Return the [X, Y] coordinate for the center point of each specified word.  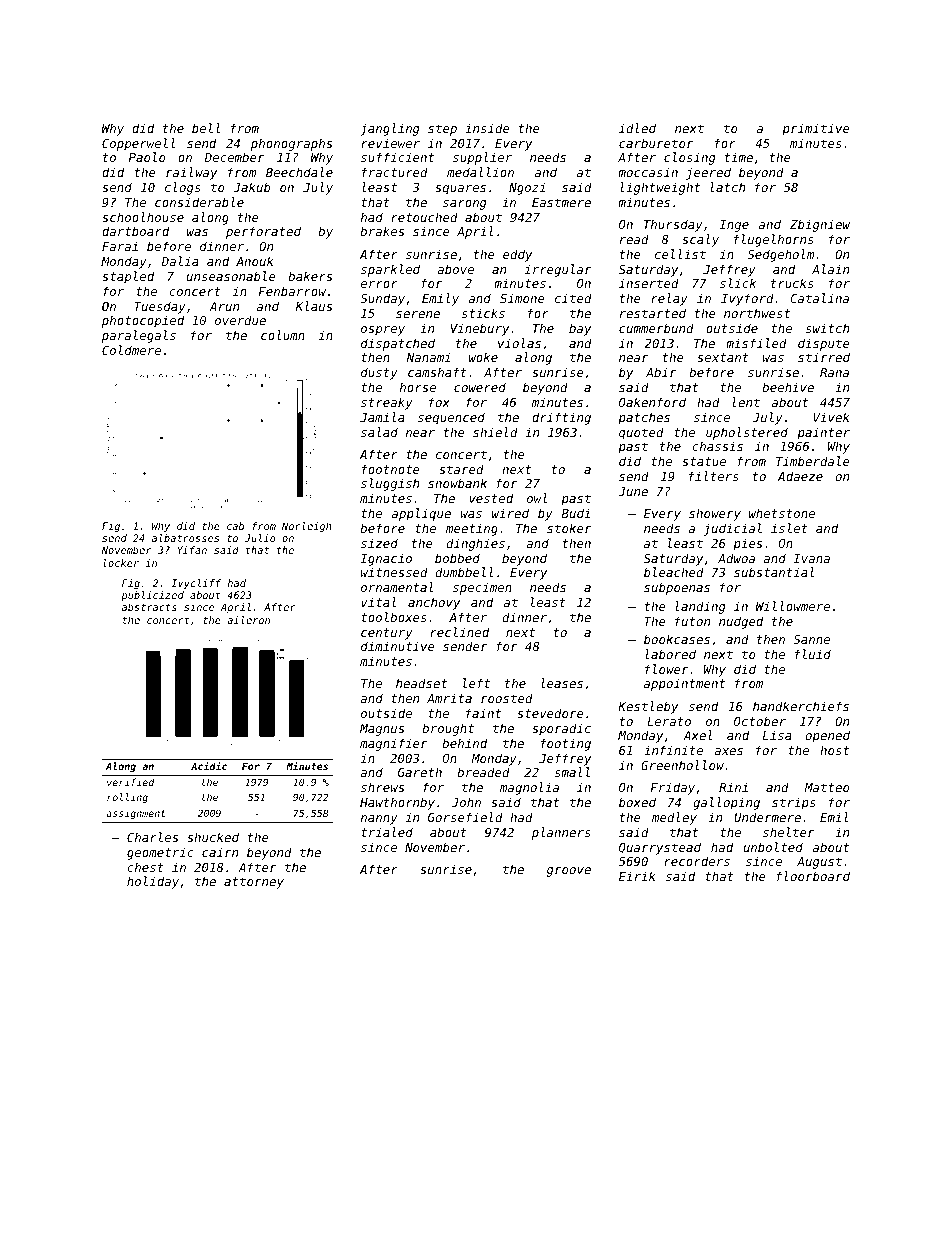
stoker [569, 528]
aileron [248, 620]
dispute [824, 344]
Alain [830, 269]
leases [562, 683]
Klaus [314, 306]
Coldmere [131, 350]
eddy [517, 255]
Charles [152, 837]
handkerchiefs [801, 706]
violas [519, 343]
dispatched [398, 344]
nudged [741, 622]
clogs [183, 188]
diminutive [398, 646]
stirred [824, 357]
